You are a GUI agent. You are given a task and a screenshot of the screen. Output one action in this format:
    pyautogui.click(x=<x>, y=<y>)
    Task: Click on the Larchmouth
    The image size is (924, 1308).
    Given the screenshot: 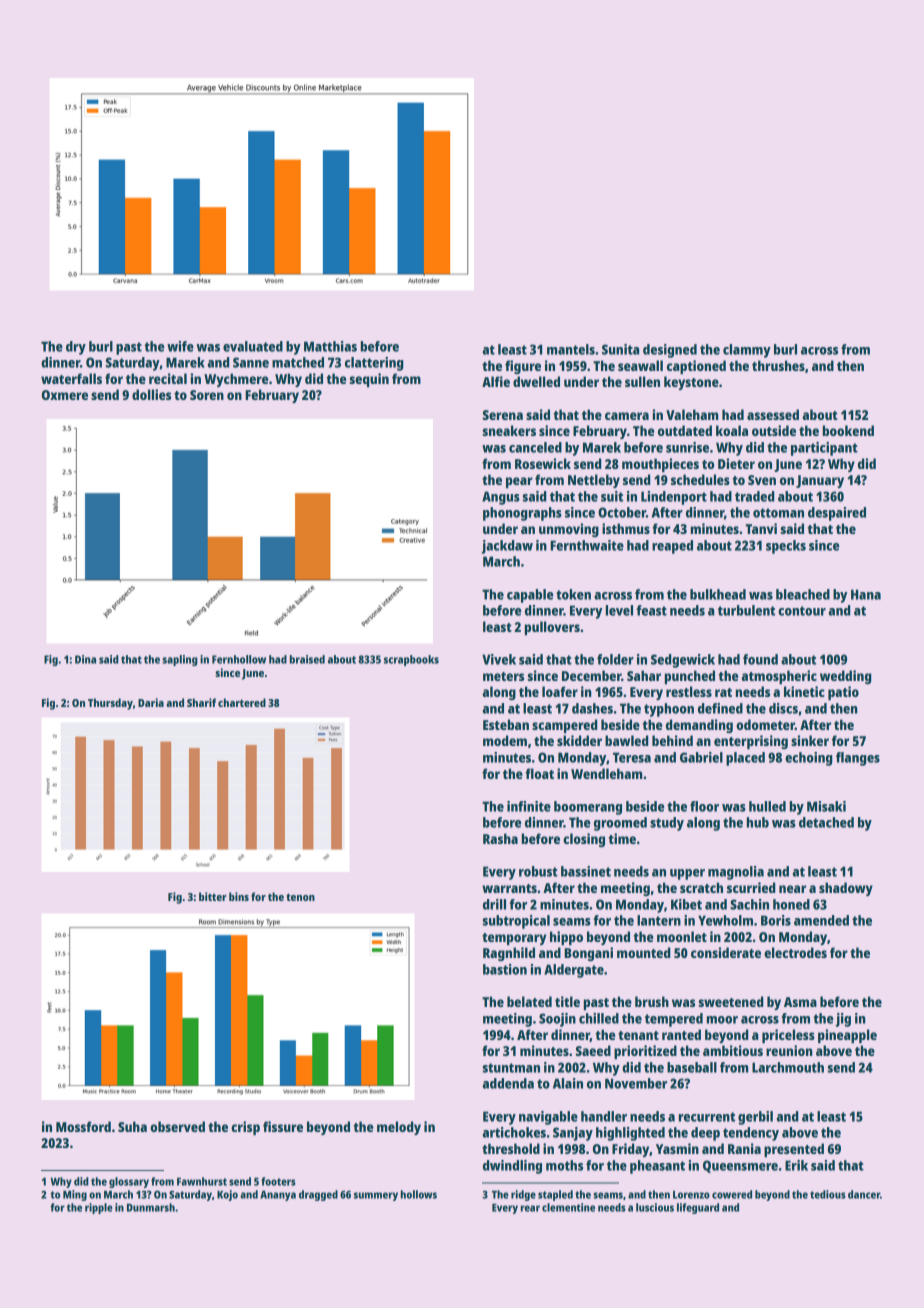 What is the action you would take?
    pyautogui.click(x=788, y=1067)
